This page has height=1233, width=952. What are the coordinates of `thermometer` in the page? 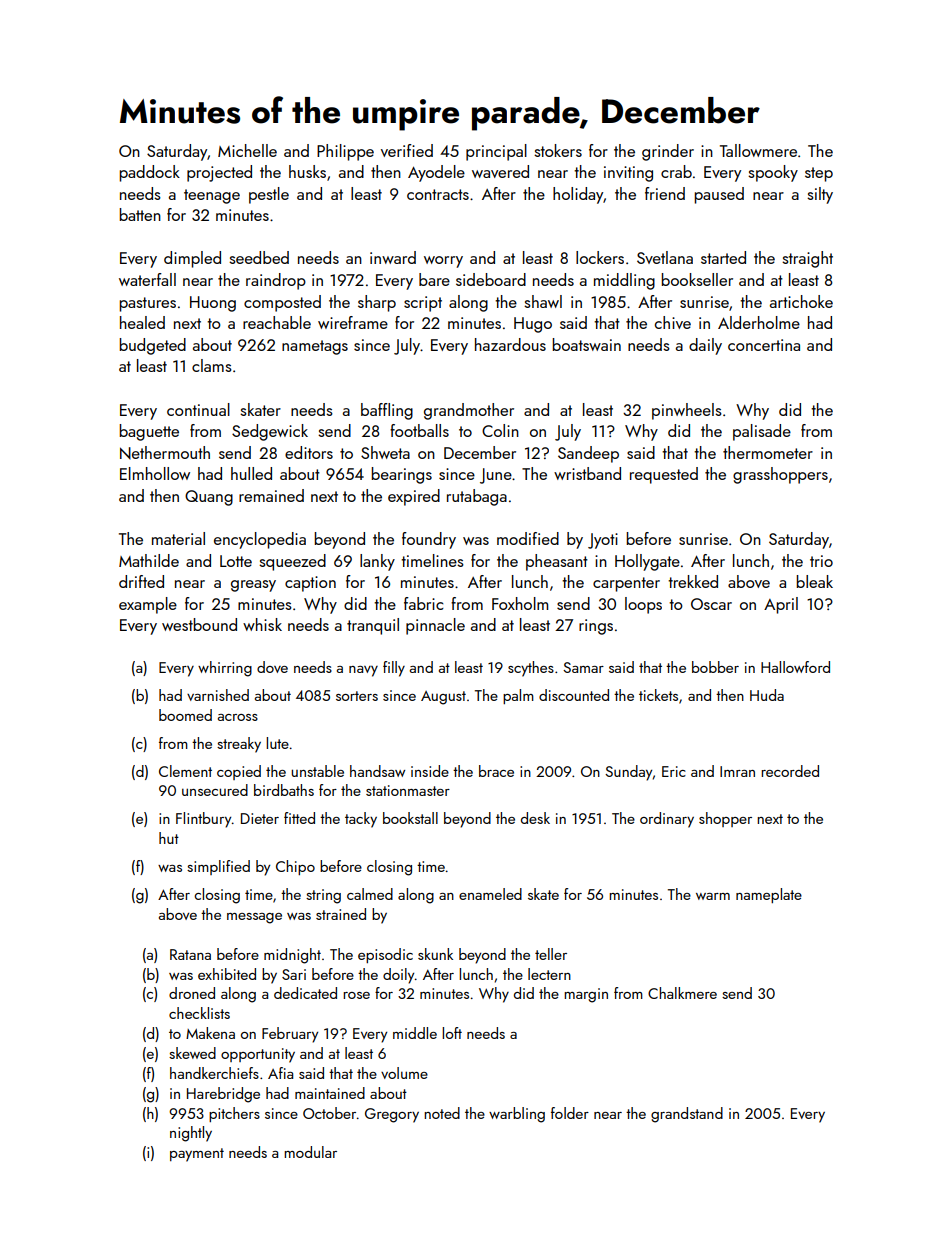 It's located at (768, 452).
